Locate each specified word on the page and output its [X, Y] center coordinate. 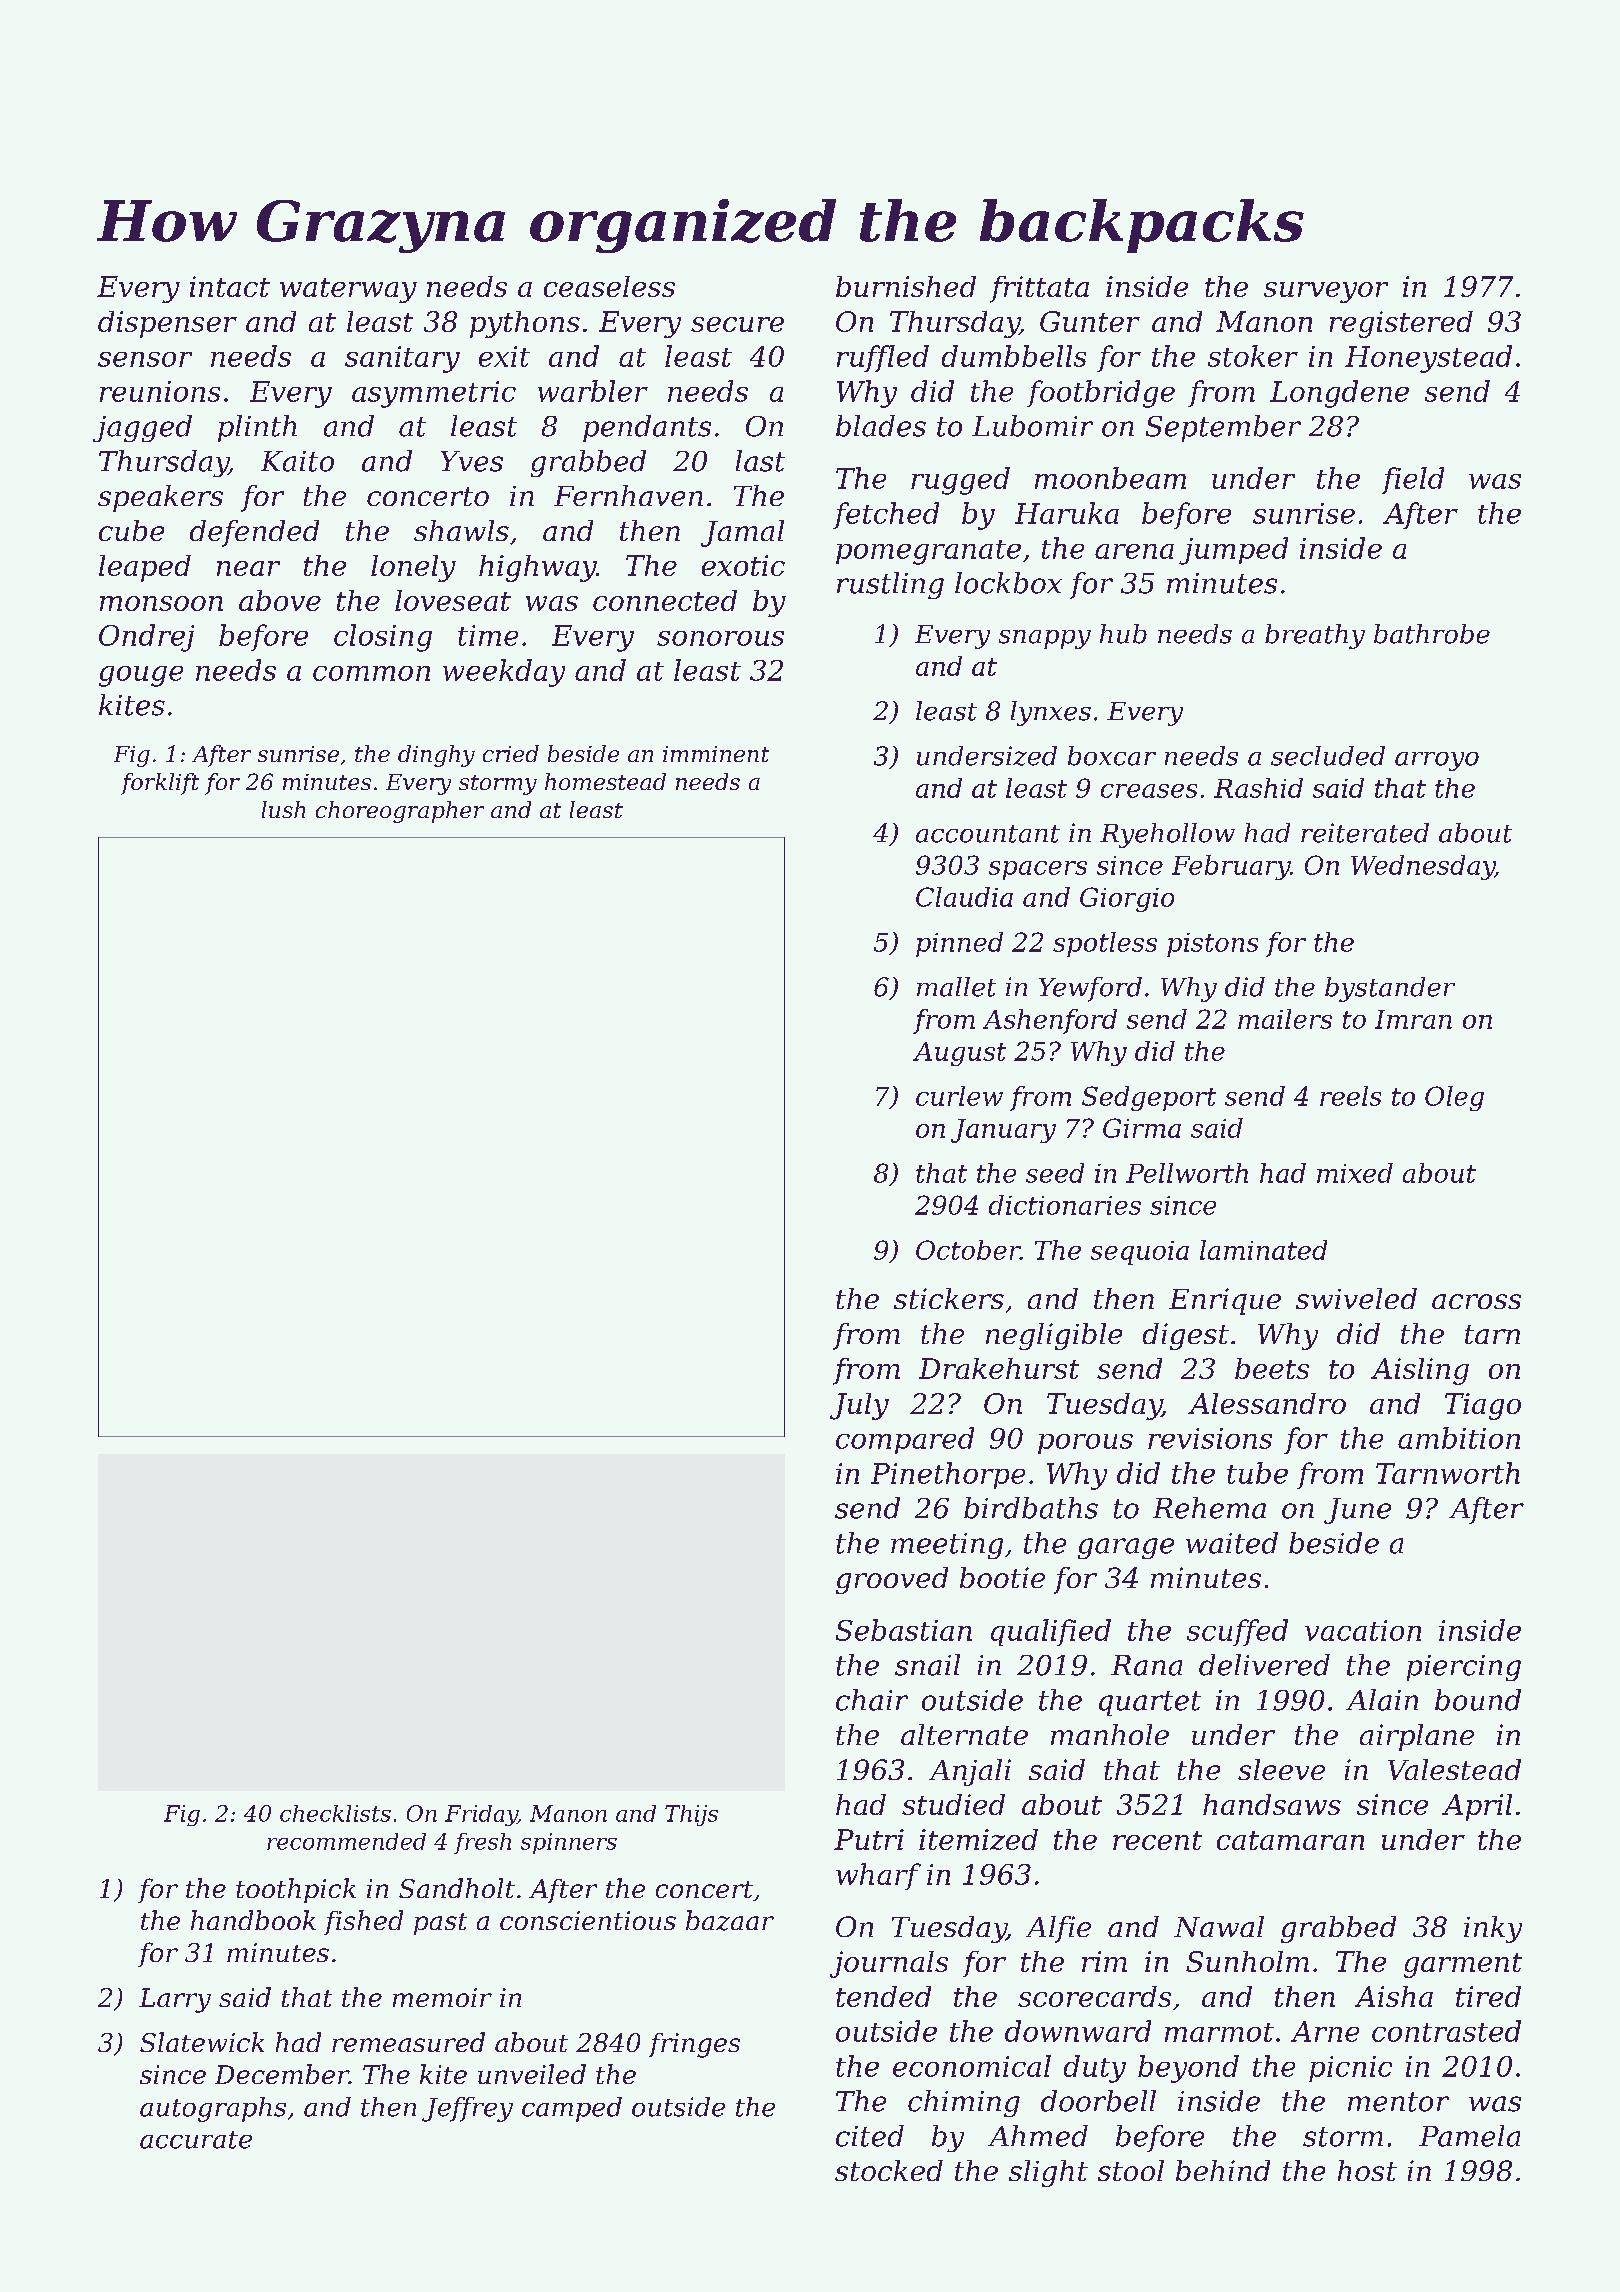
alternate [964, 1734]
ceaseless [609, 286]
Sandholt [457, 1888]
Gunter [1090, 321]
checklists [335, 1813]
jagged [142, 428]
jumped [1233, 551]
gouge [141, 676]
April [1477, 1807]
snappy [1045, 639]
